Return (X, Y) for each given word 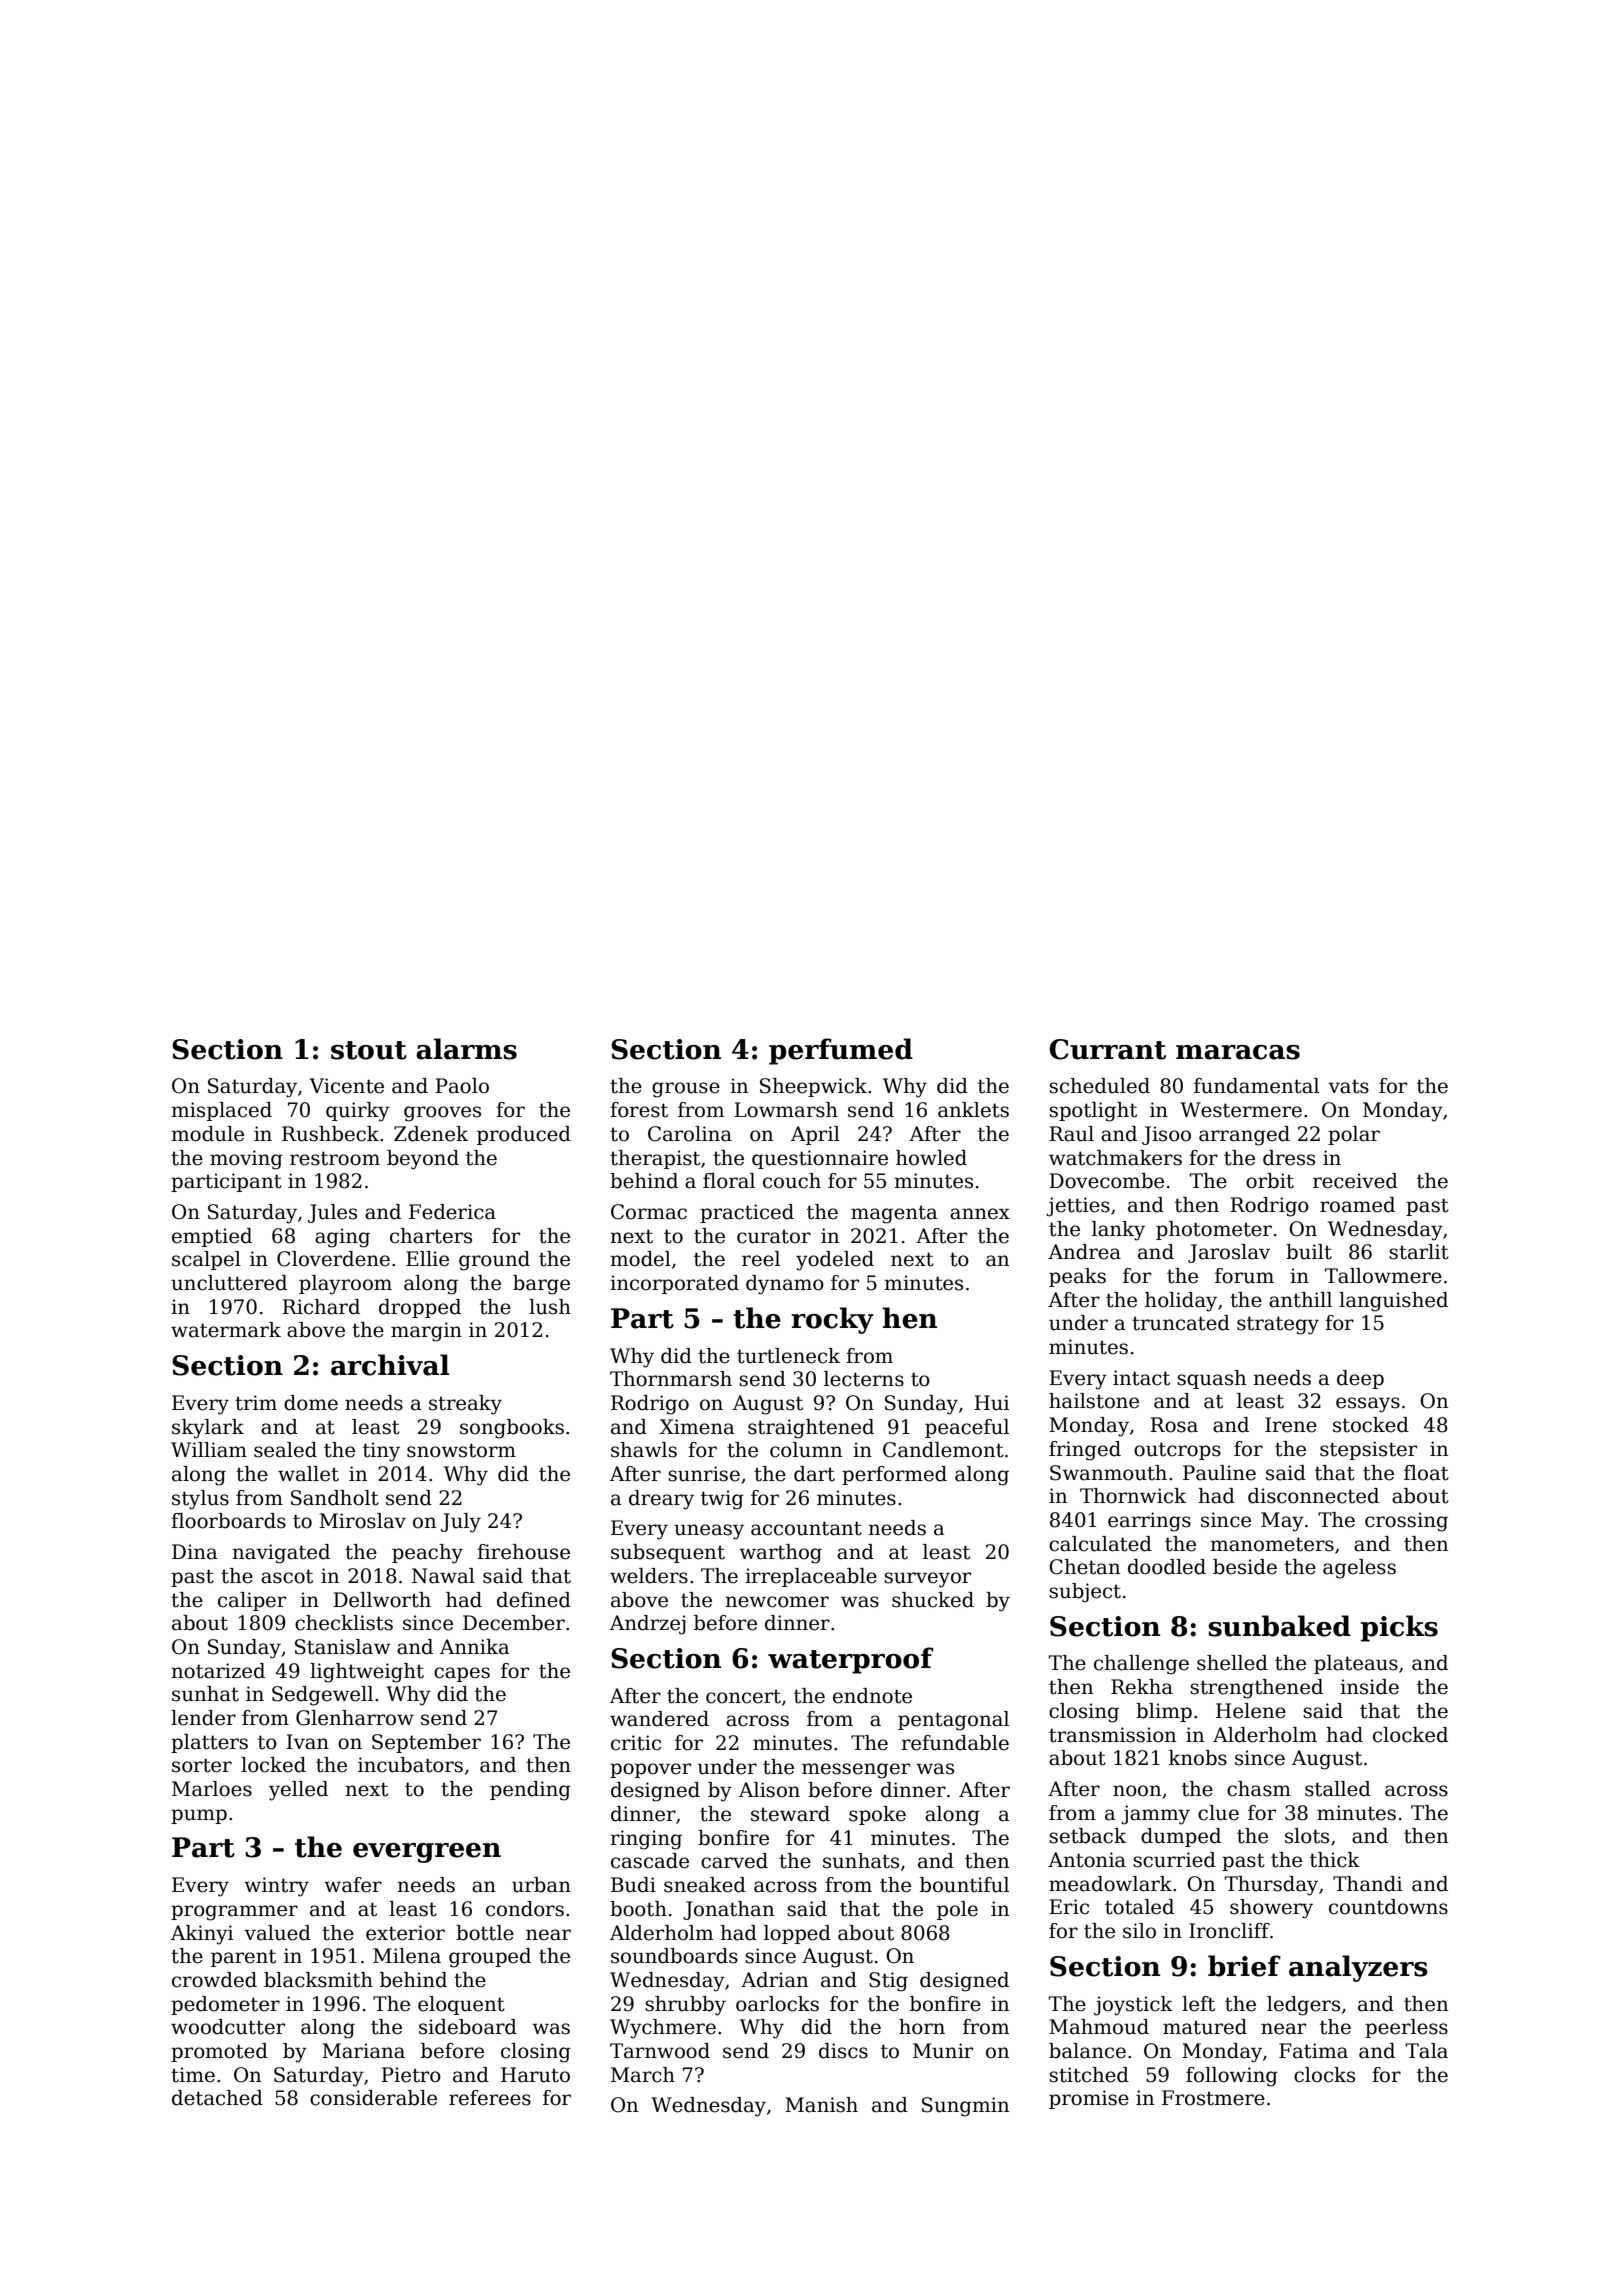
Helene (1251, 1711)
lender (203, 1718)
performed (894, 1475)
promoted (219, 2052)
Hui (992, 1403)
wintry (276, 1887)
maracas (1238, 1052)
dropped (420, 1308)
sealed (285, 1450)
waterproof (851, 1660)
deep (1360, 1379)
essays (1368, 1405)
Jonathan (728, 1910)
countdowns (1388, 1907)
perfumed (841, 1051)
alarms (466, 1049)
